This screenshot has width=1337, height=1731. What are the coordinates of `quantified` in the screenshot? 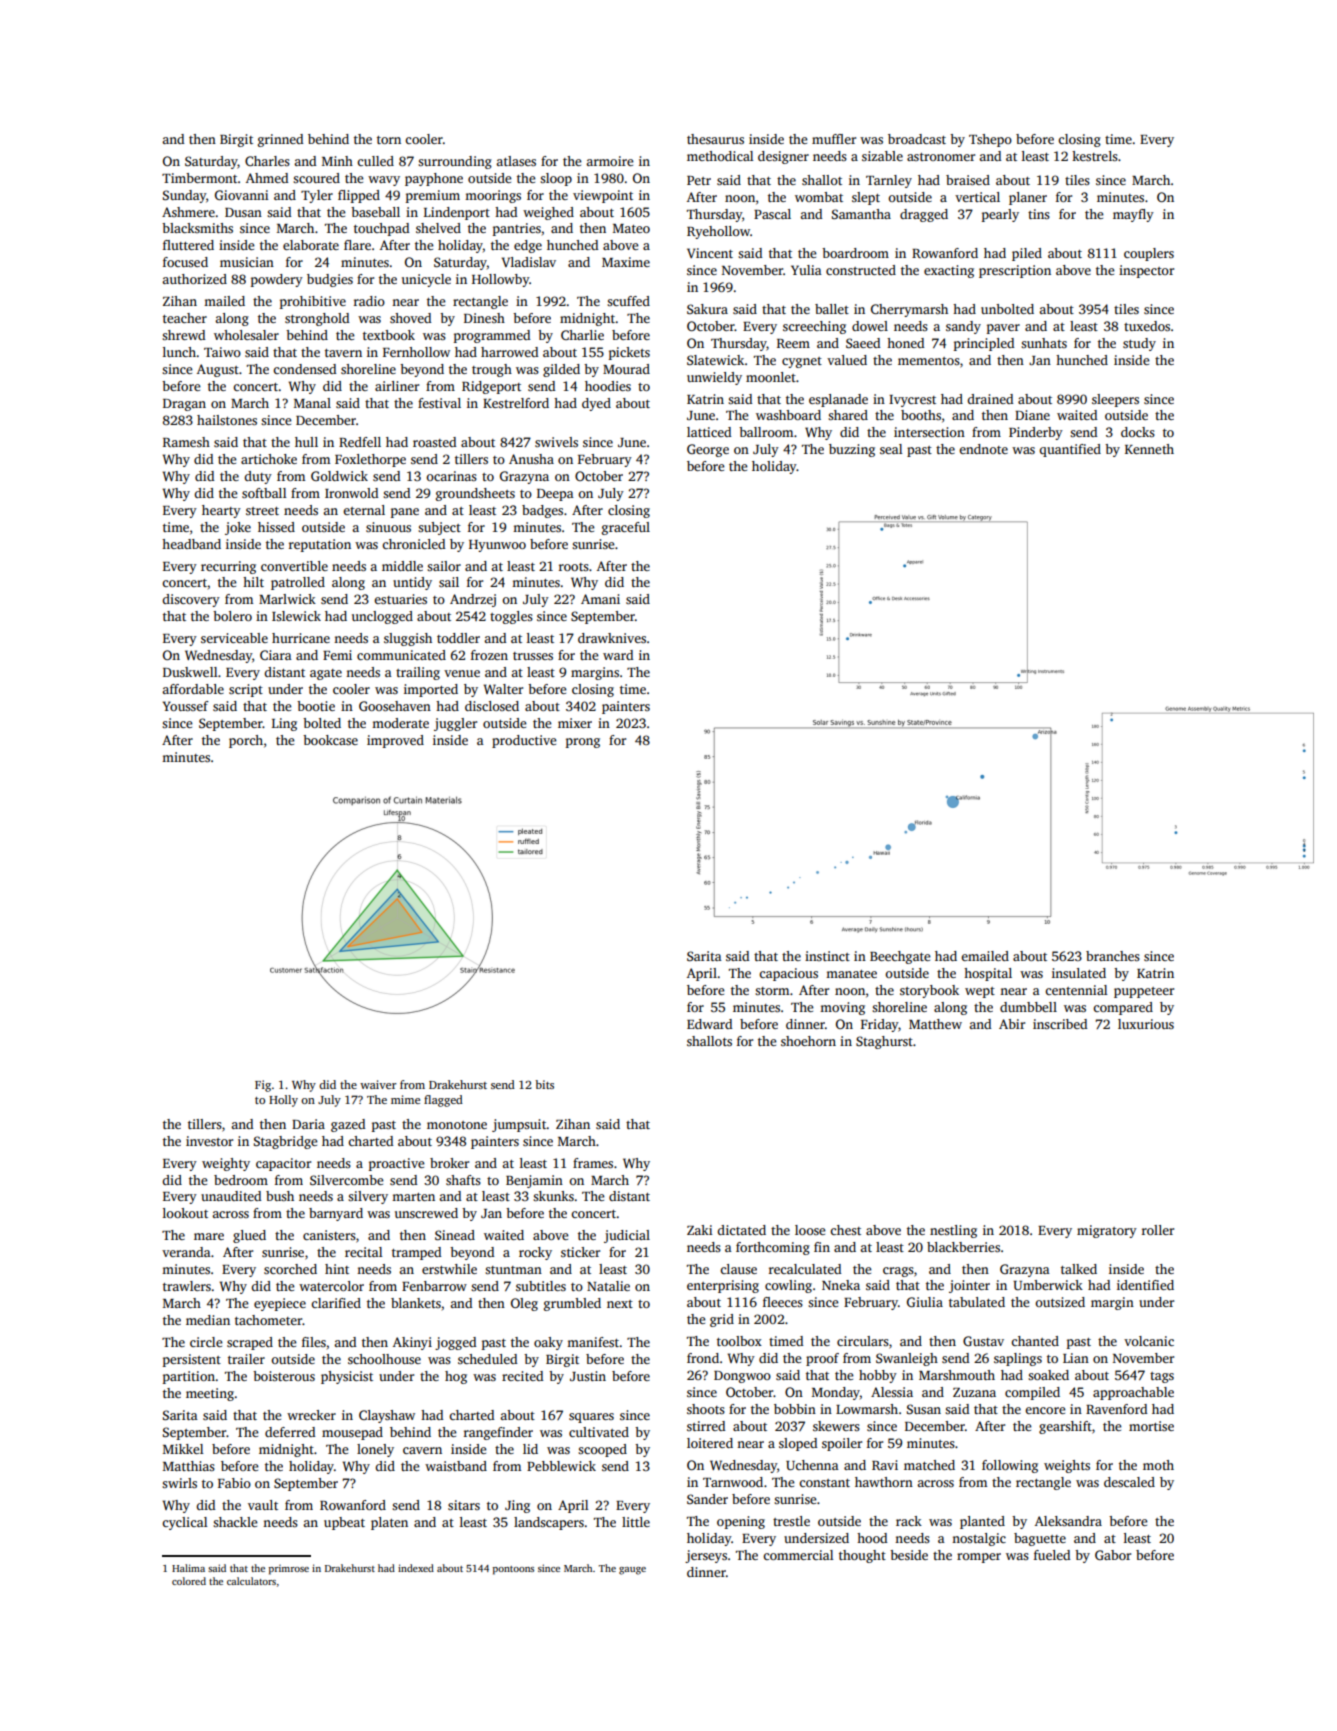 It's located at (1070, 450).
